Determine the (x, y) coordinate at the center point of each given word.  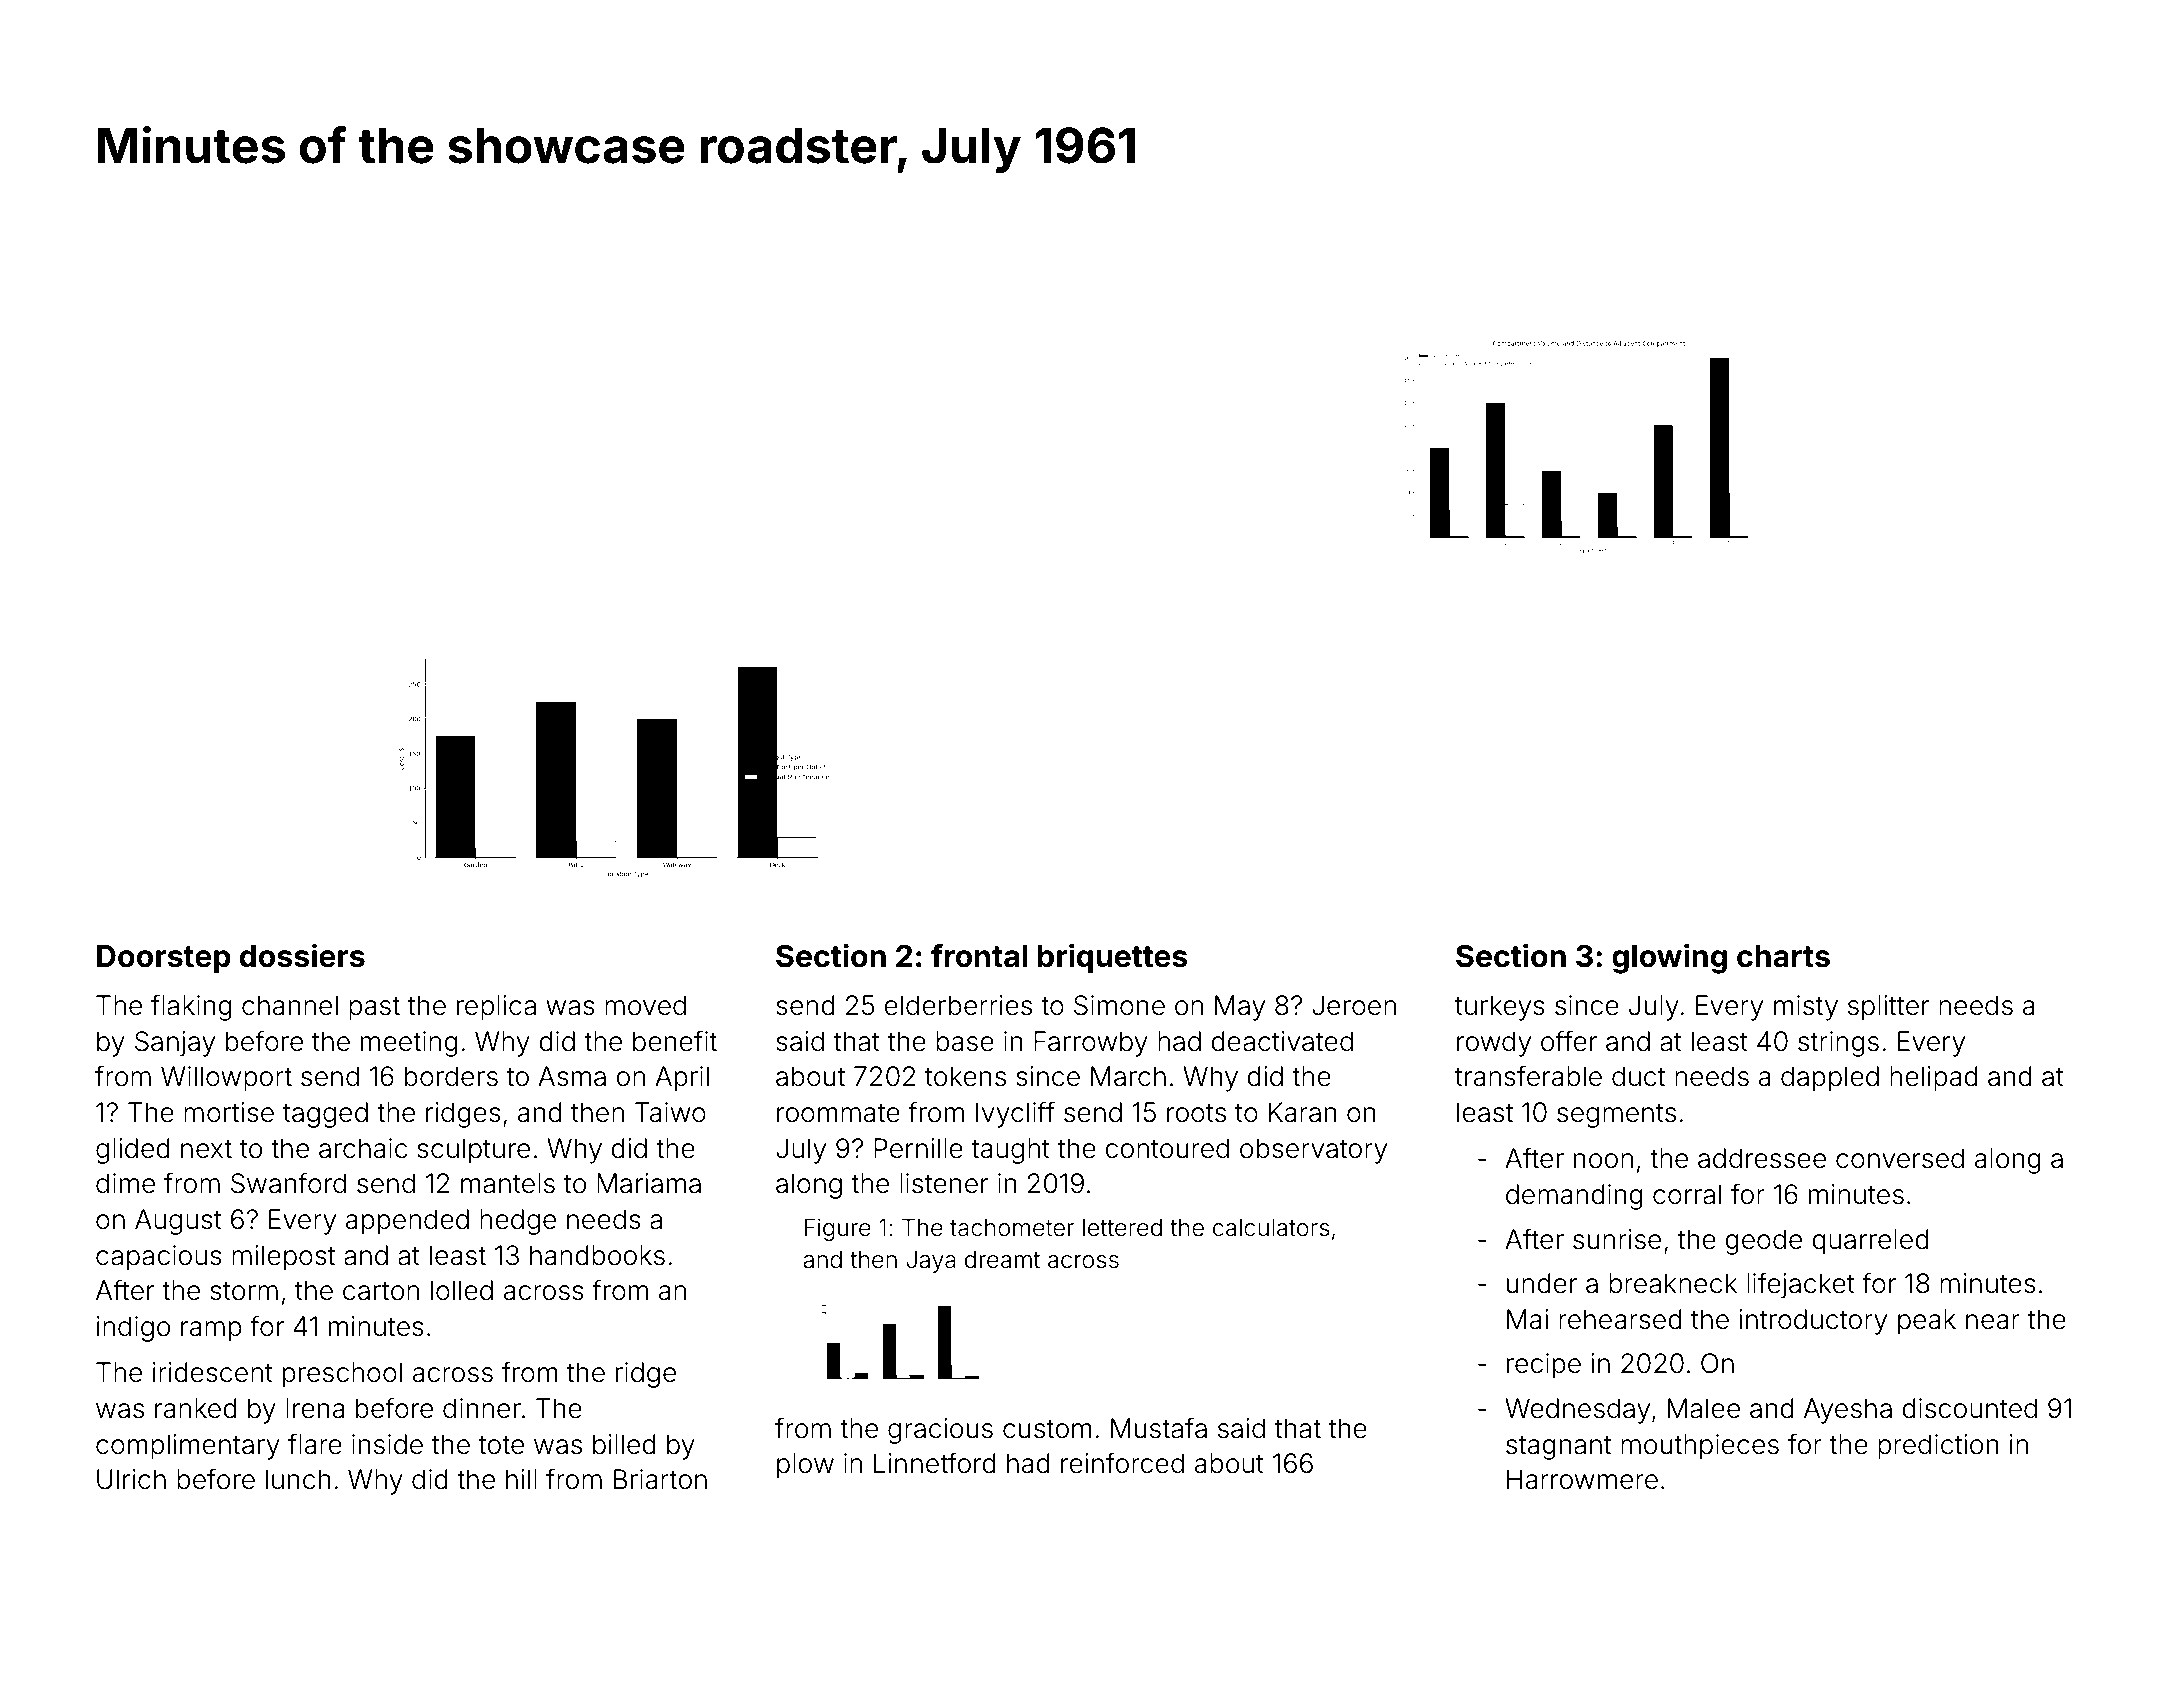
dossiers (302, 956)
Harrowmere (1582, 1479)
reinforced (1122, 1463)
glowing (1669, 959)
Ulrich (131, 1479)
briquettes (1112, 958)
